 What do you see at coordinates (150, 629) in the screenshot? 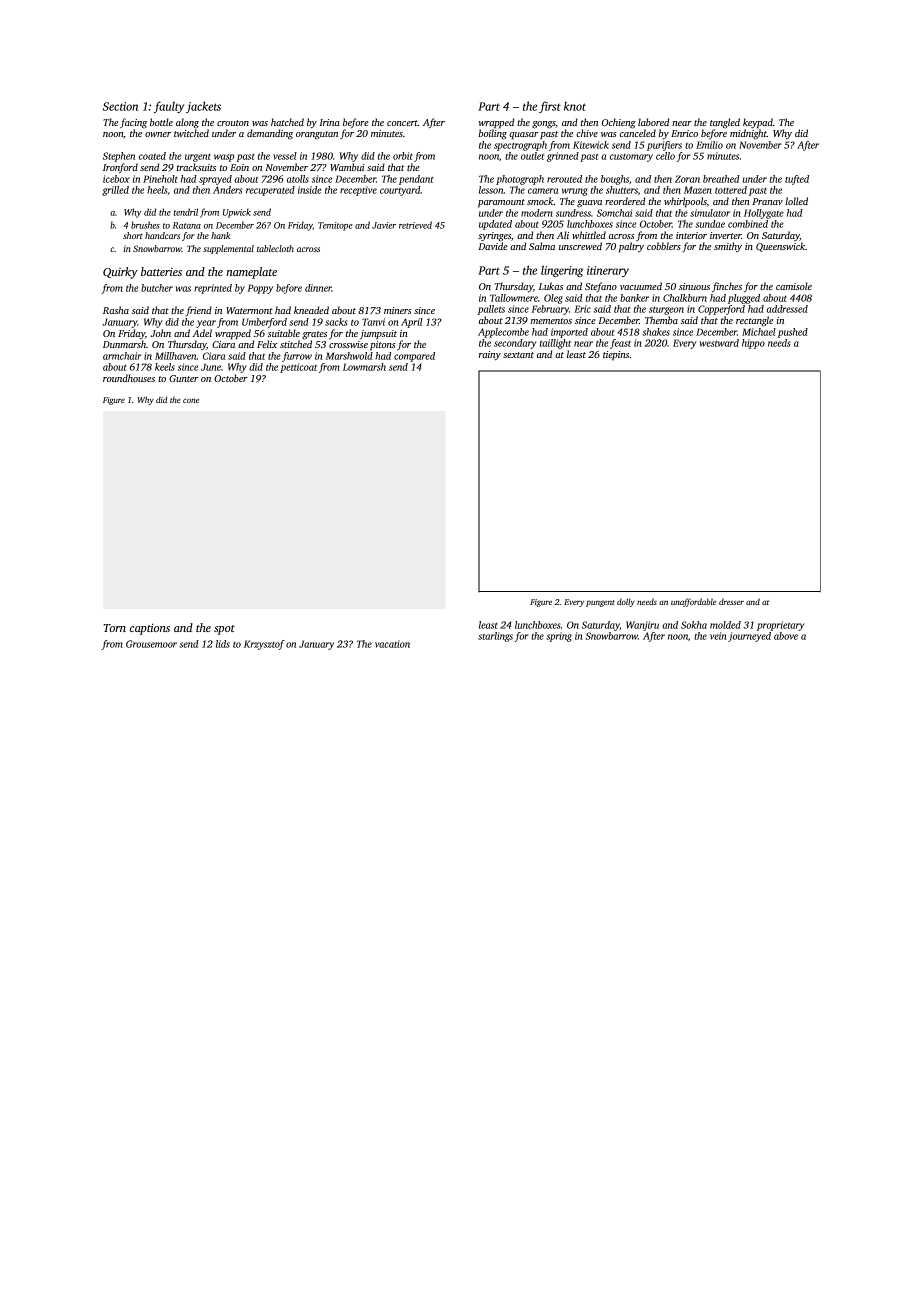
I see `captions` at bounding box center [150, 629].
